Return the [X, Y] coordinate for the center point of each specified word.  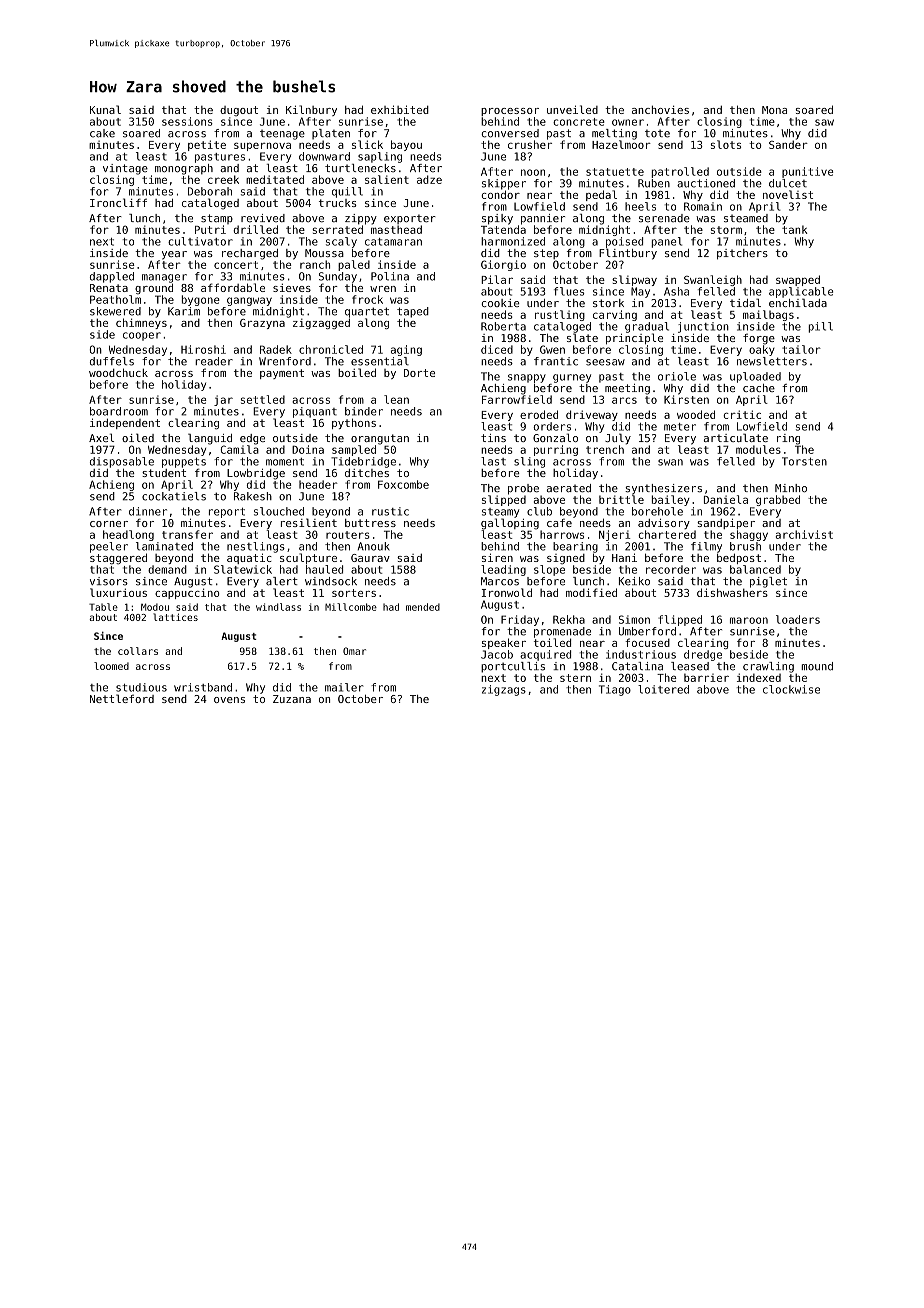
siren [497, 557]
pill [821, 327]
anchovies [660, 110]
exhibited [400, 109]
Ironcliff [118, 202]
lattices [175, 617]
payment [282, 374]
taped [413, 312]
